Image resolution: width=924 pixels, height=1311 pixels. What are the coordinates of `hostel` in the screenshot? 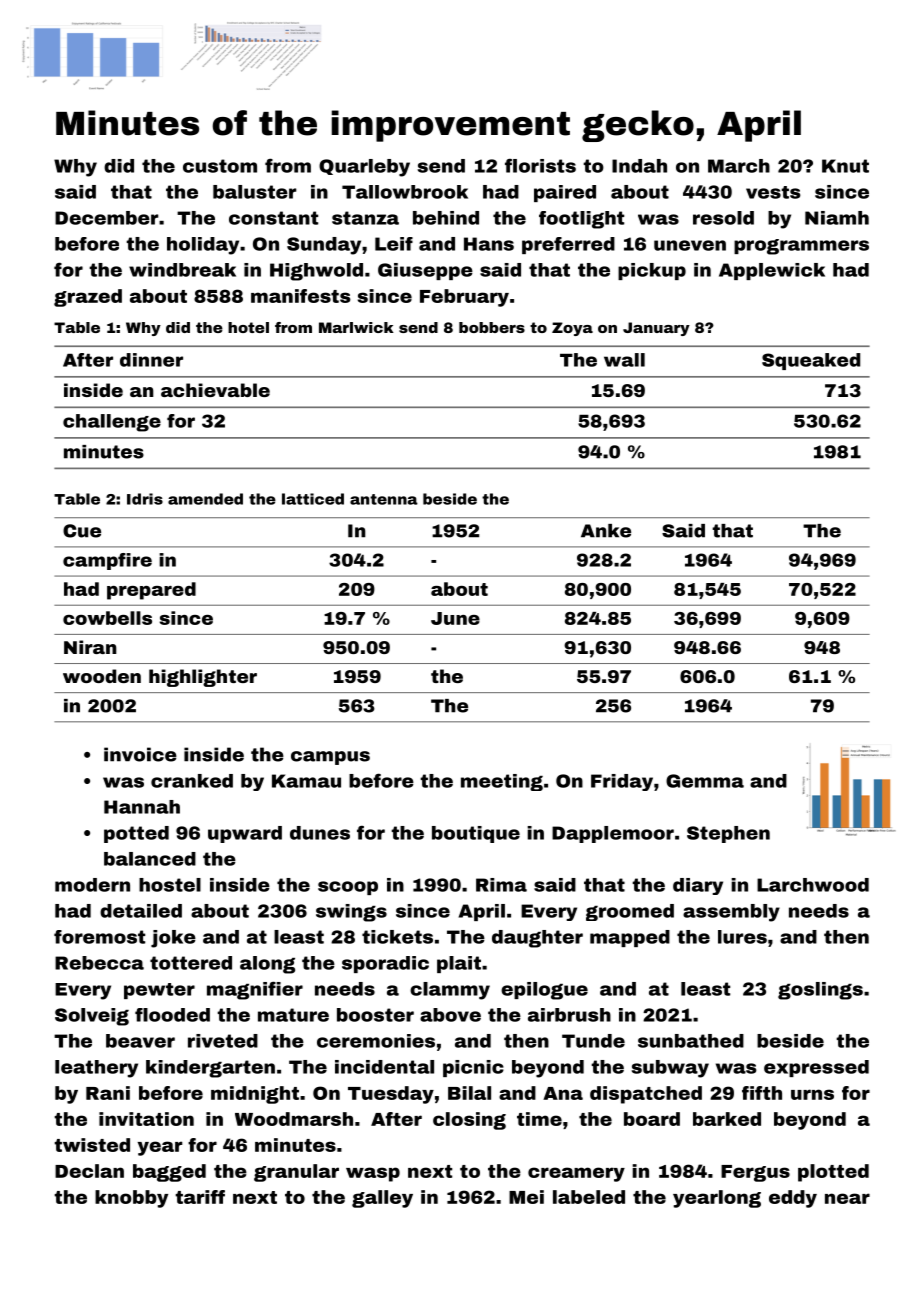 It's located at (170, 885).
